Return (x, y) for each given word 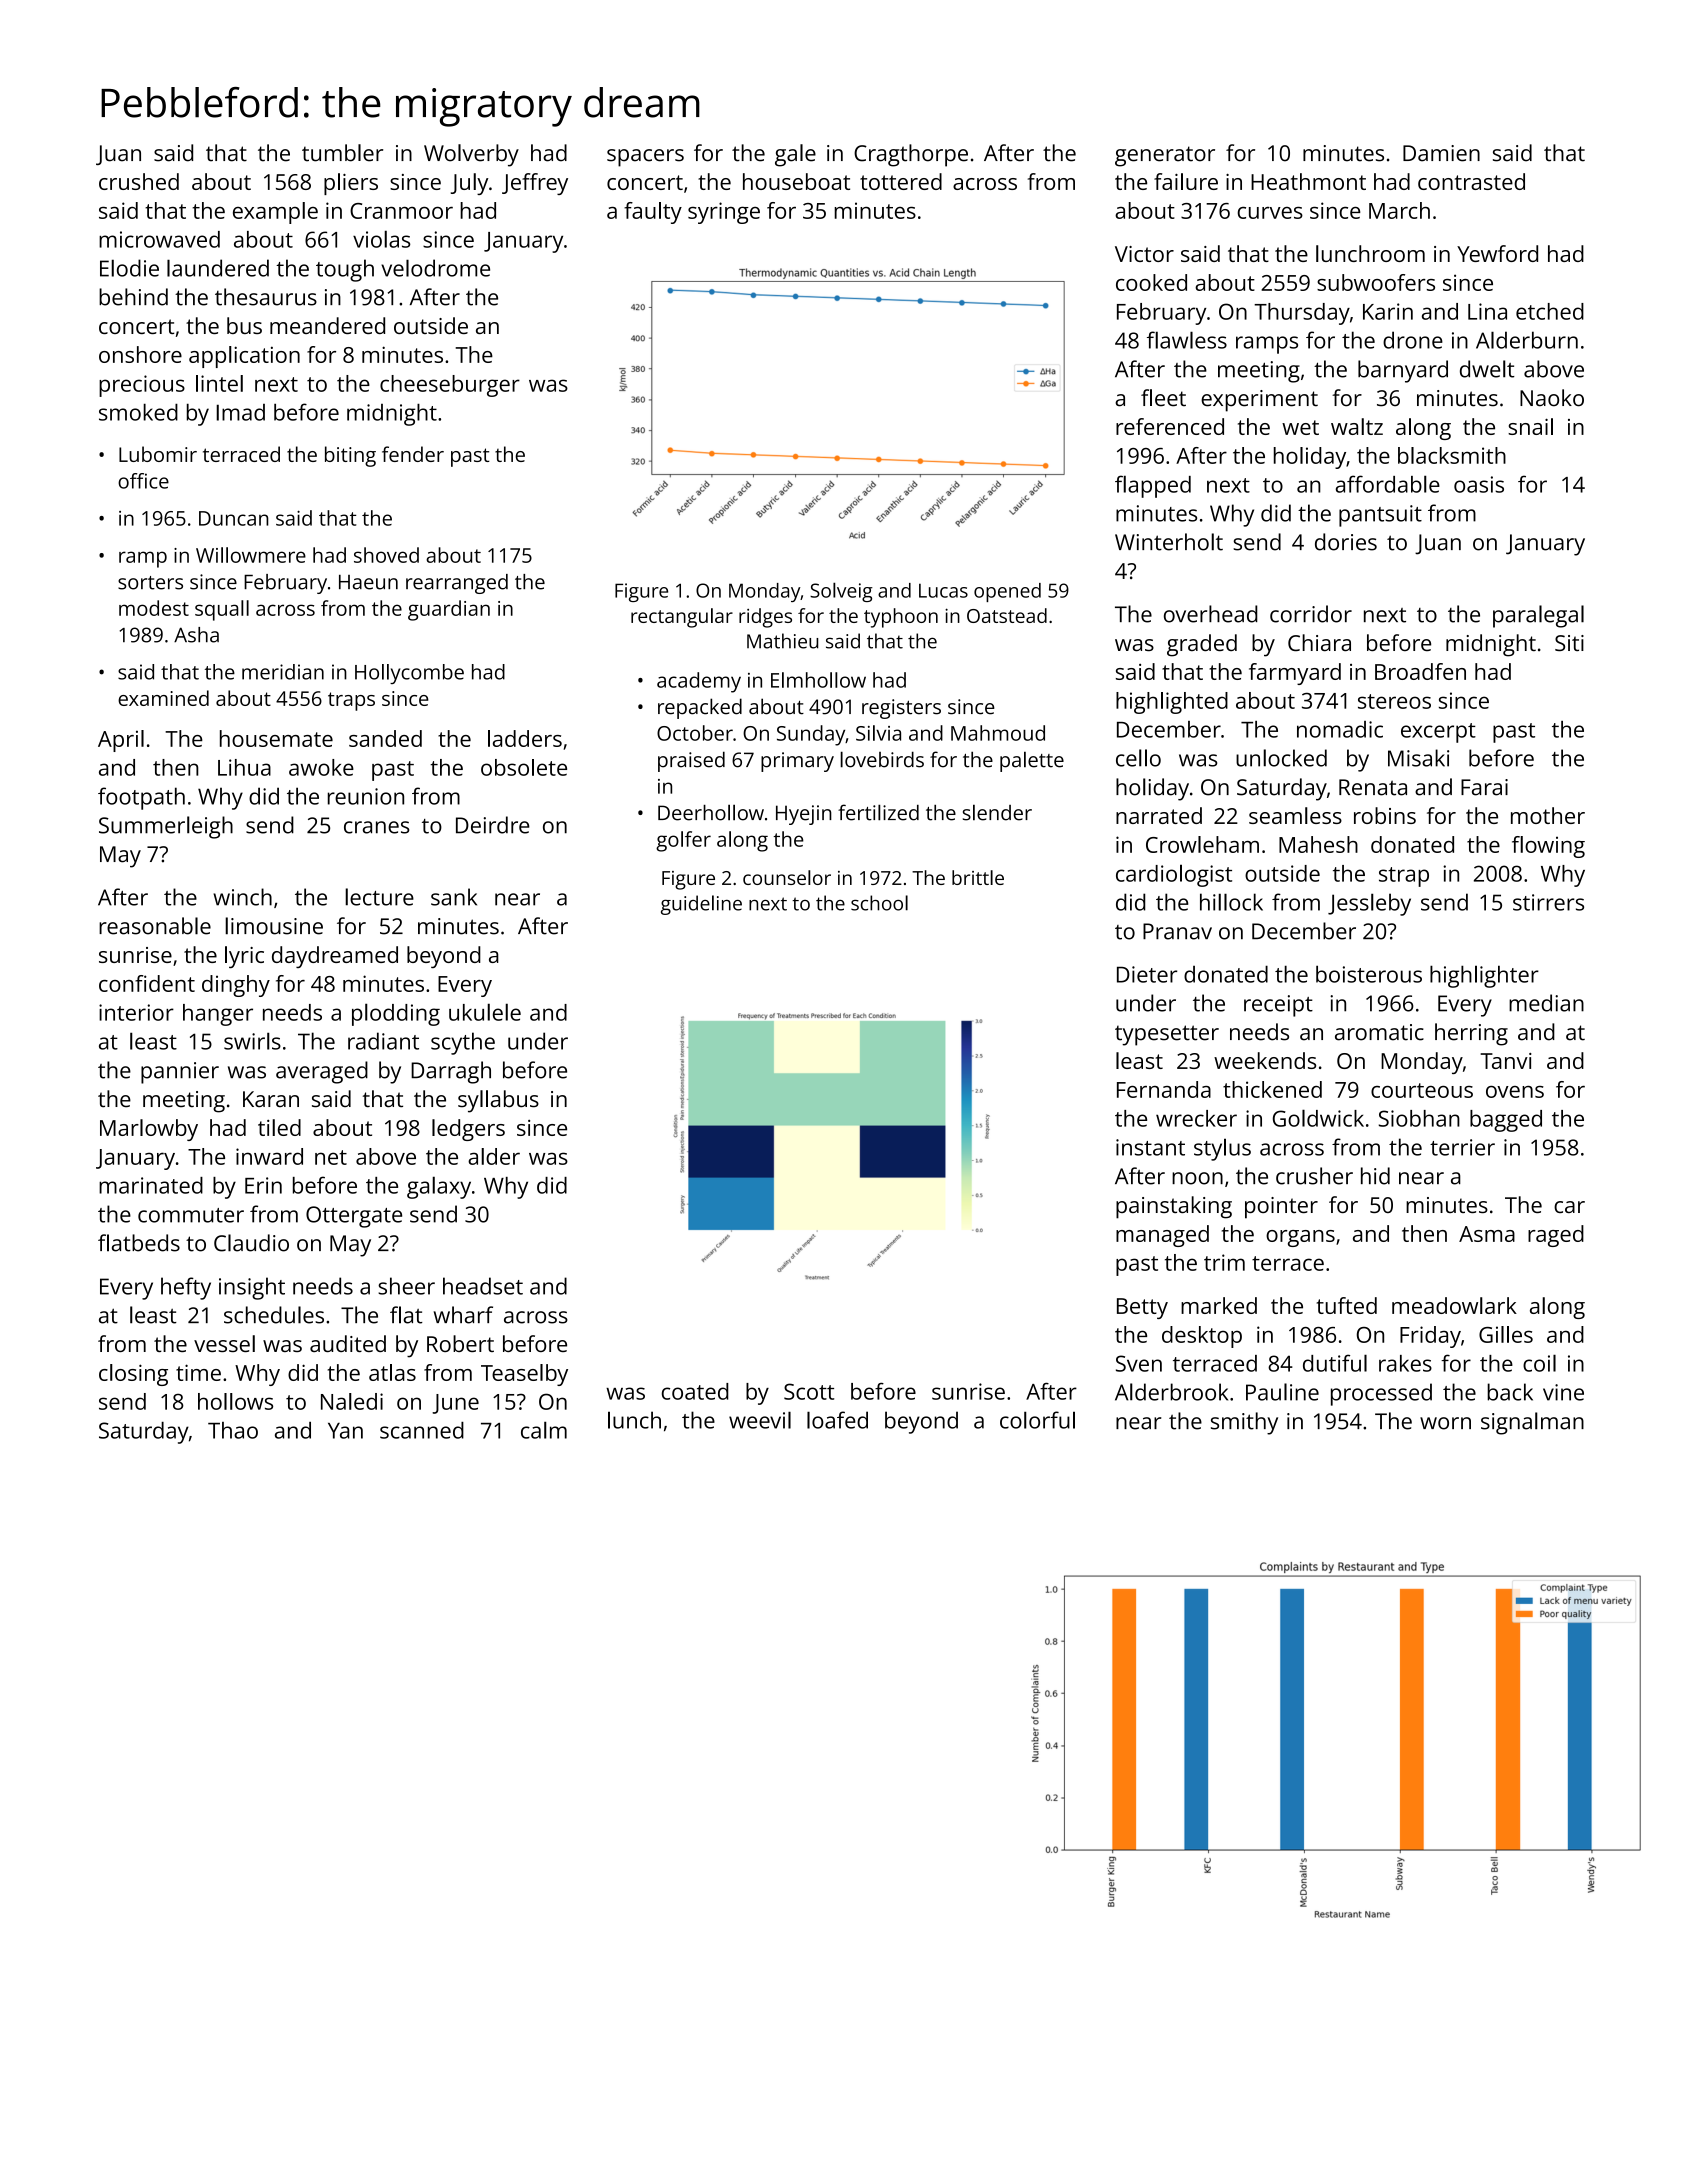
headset (483, 1286)
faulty (653, 213)
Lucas (943, 591)
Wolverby (471, 155)
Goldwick (1318, 1118)
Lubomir (158, 454)
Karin (1388, 311)
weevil (760, 1420)
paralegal (1538, 616)
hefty (186, 1288)
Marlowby (149, 1130)
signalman (1532, 1423)
